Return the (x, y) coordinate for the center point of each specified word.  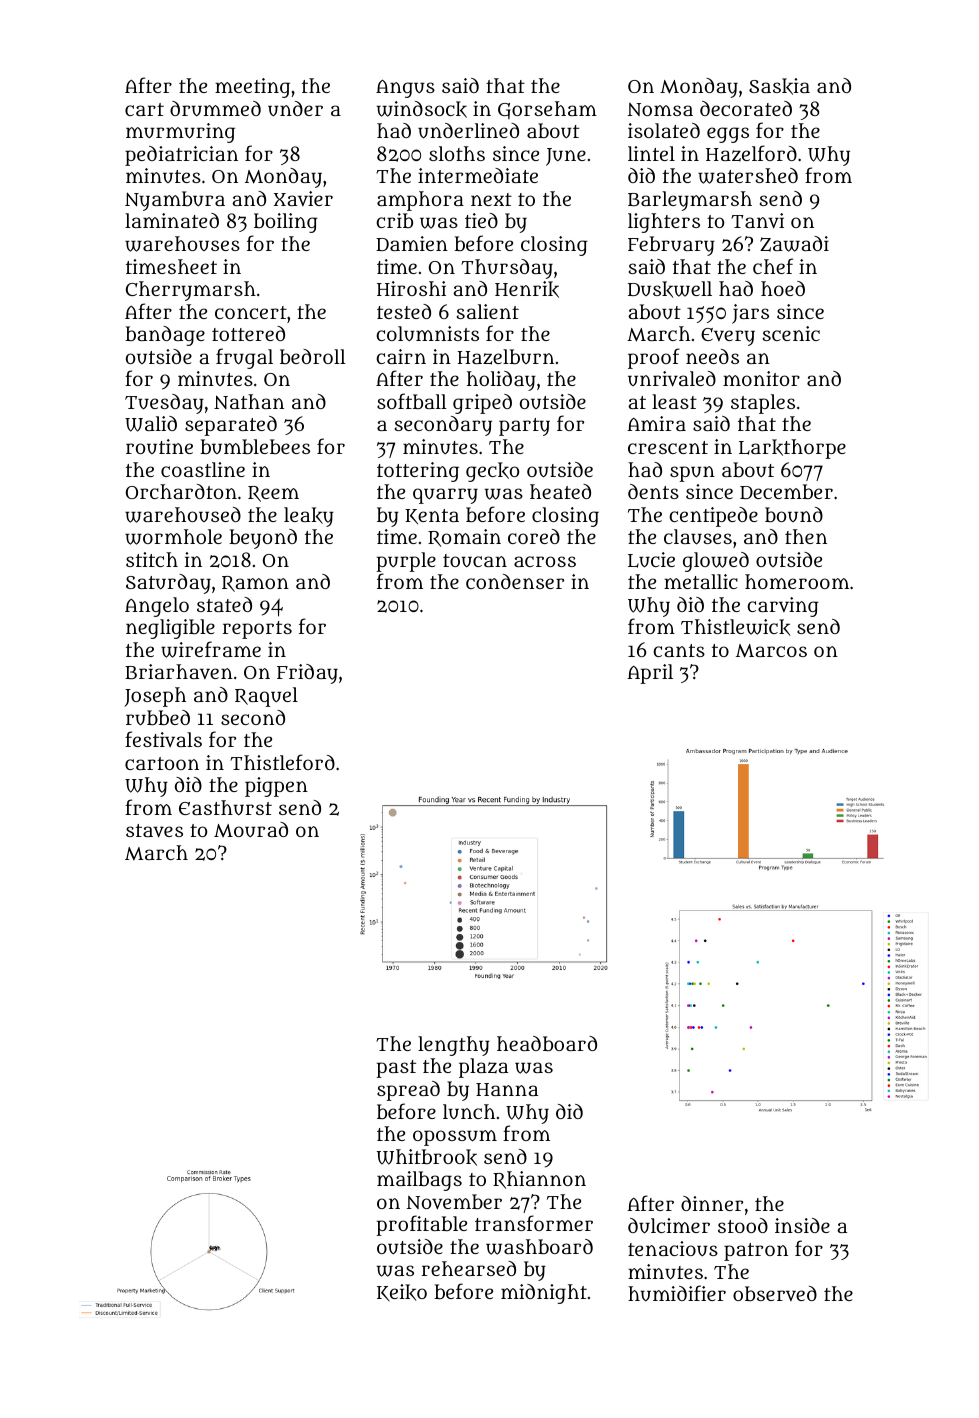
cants (679, 650)
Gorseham (547, 110)
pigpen (276, 787)
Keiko (402, 1292)
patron (756, 1252)
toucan (475, 560)
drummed (215, 108)
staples (763, 404)
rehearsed (469, 1268)
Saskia (779, 86)
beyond (263, 539)
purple (406, 562)
